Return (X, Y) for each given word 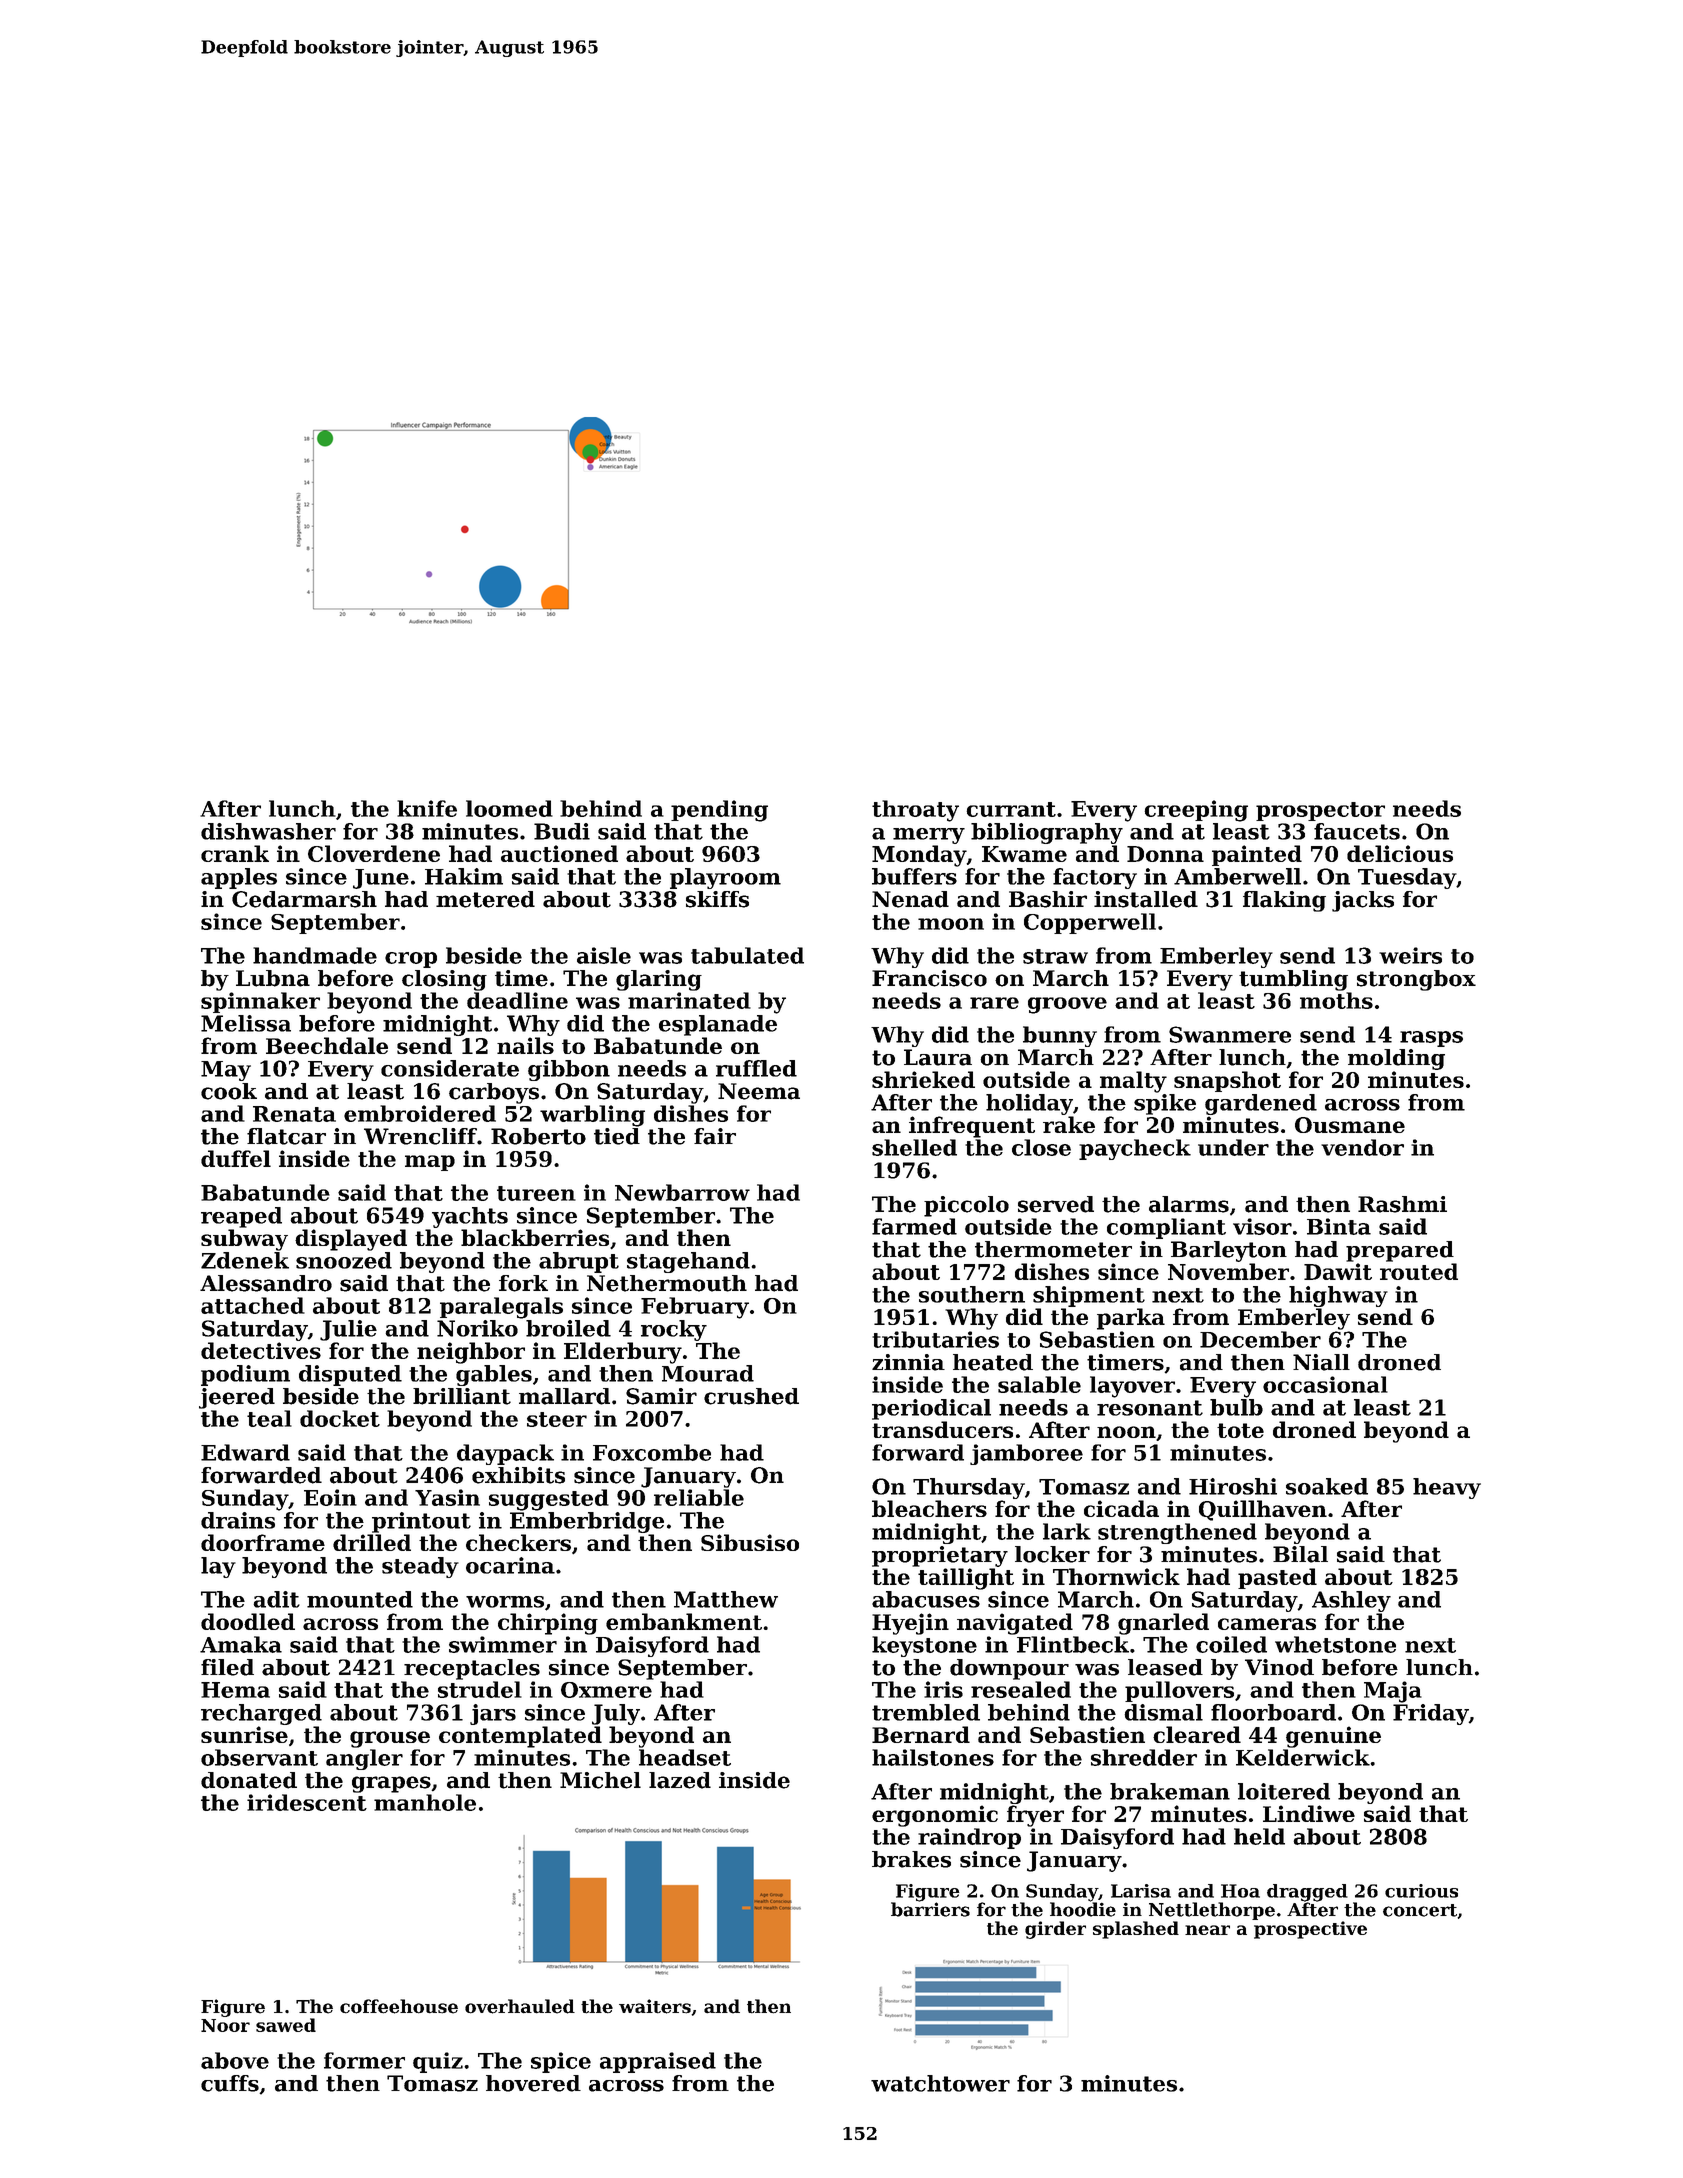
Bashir (1048, 899)
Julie (348, 1330)
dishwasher (268, 831)
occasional (1325, 1384)
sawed (286, 2025)
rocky (674, 1330)
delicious (1400, 853)
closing (444, 980)
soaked (1327, 1486)
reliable (699, 1497)
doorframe (263, 1542)
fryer (1035, 1816)
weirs (1410, 955)
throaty (915, 811)
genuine (1333, 1737)
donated (249, 1780)
